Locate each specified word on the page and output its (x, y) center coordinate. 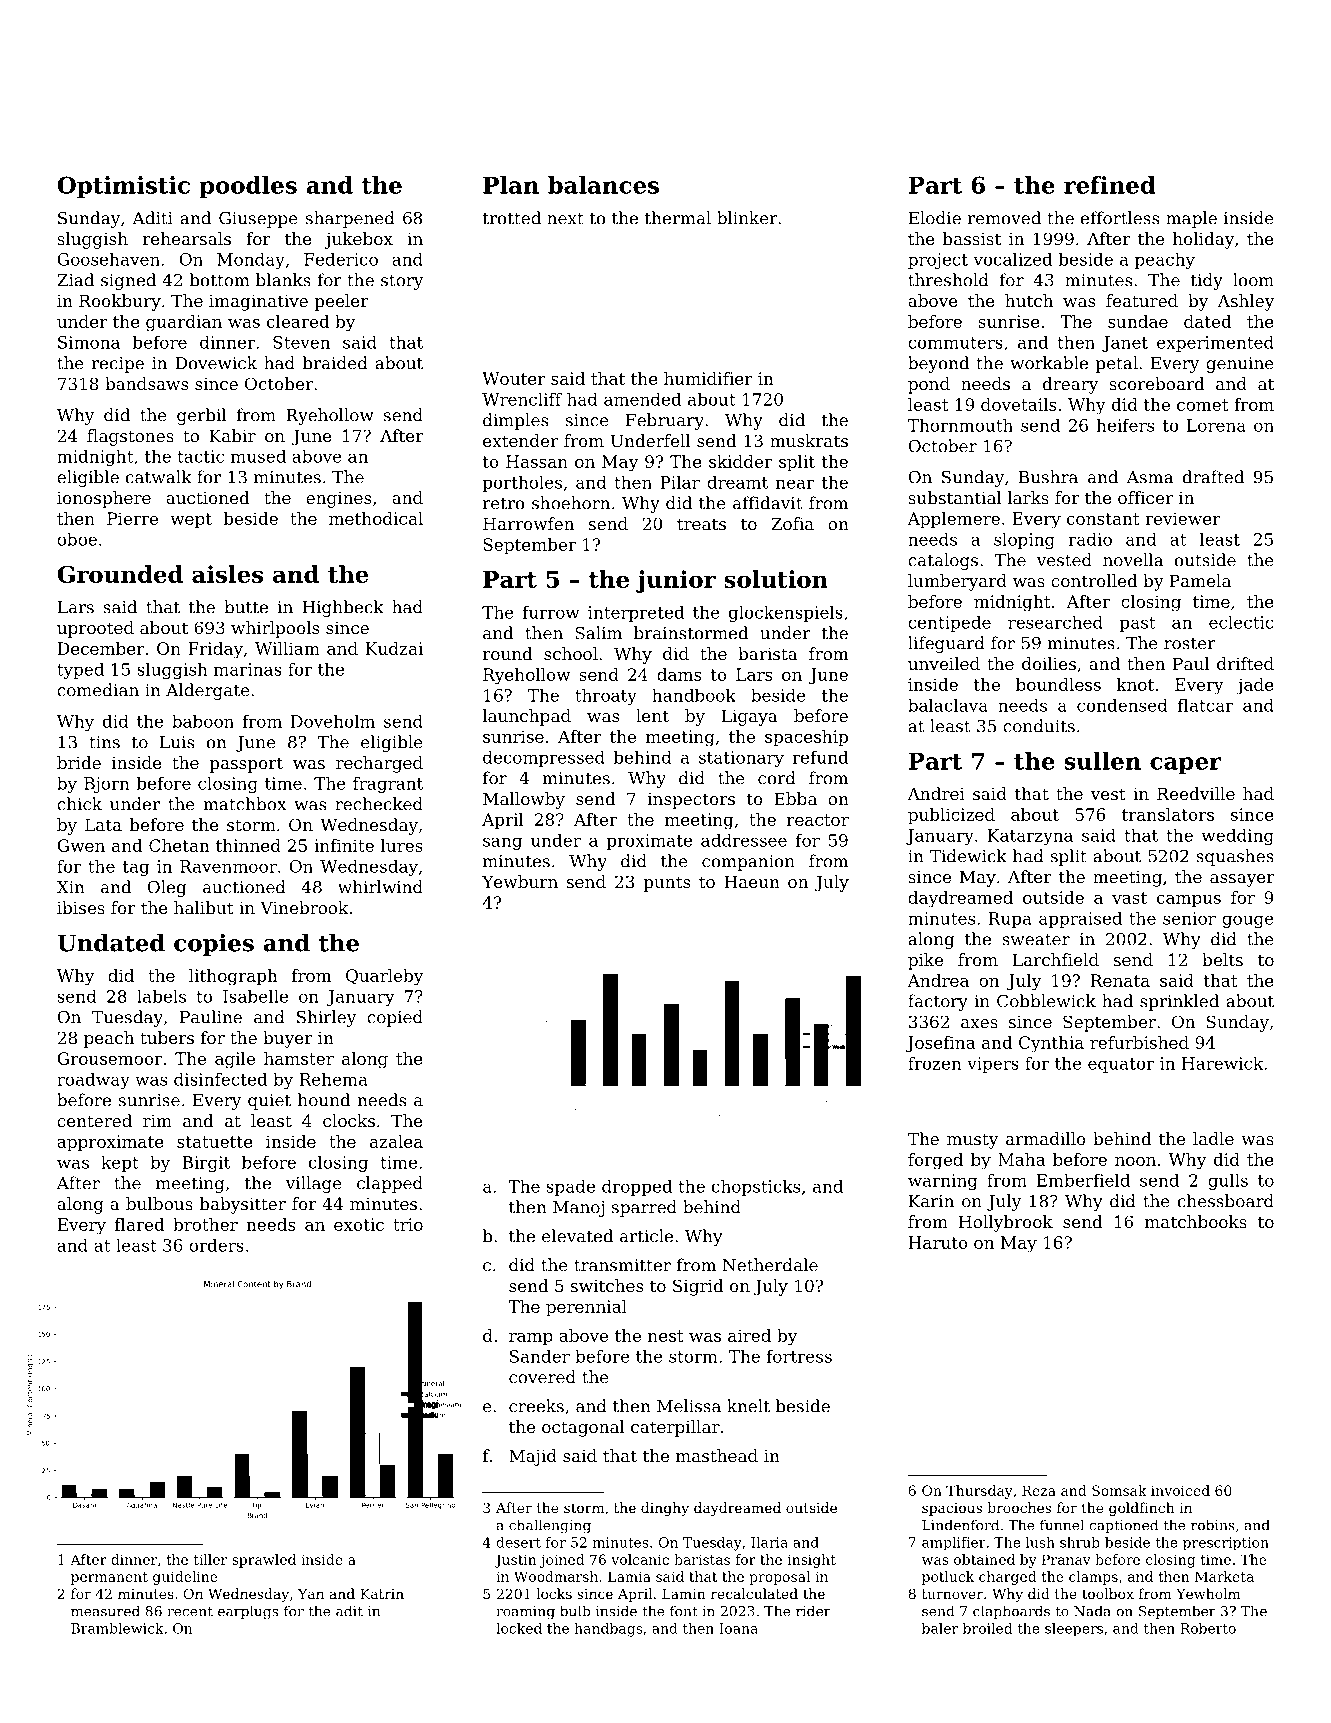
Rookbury (120, 302)
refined (1109, 185)
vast (1129, 898)
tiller (210, 1559)
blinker (747, 218)
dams (679, 674)
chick (79, 804)
